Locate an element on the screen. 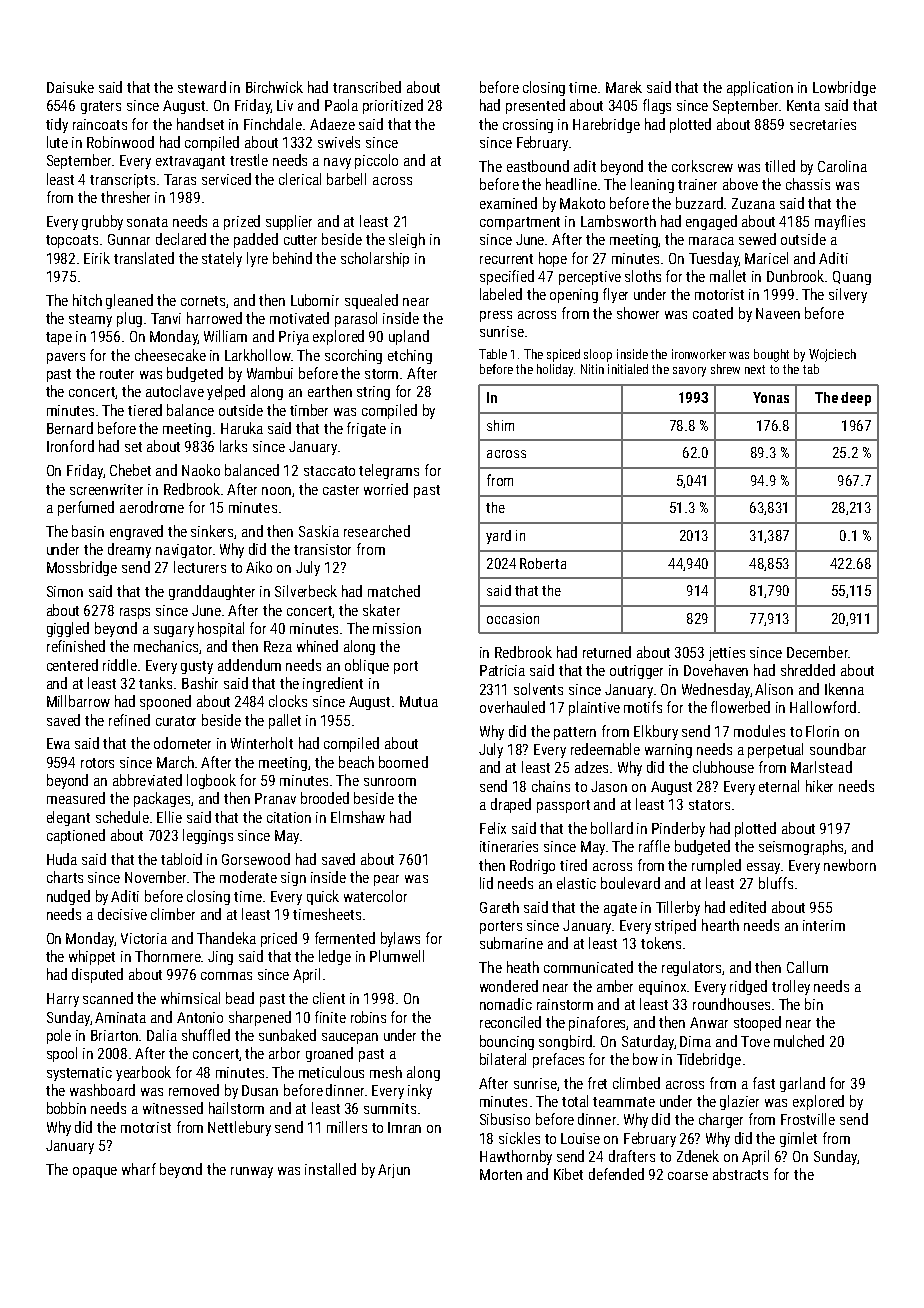 Image resolution: width=924 pixels, height=1308 pixels. climber is located at coordinates (173, 914).
